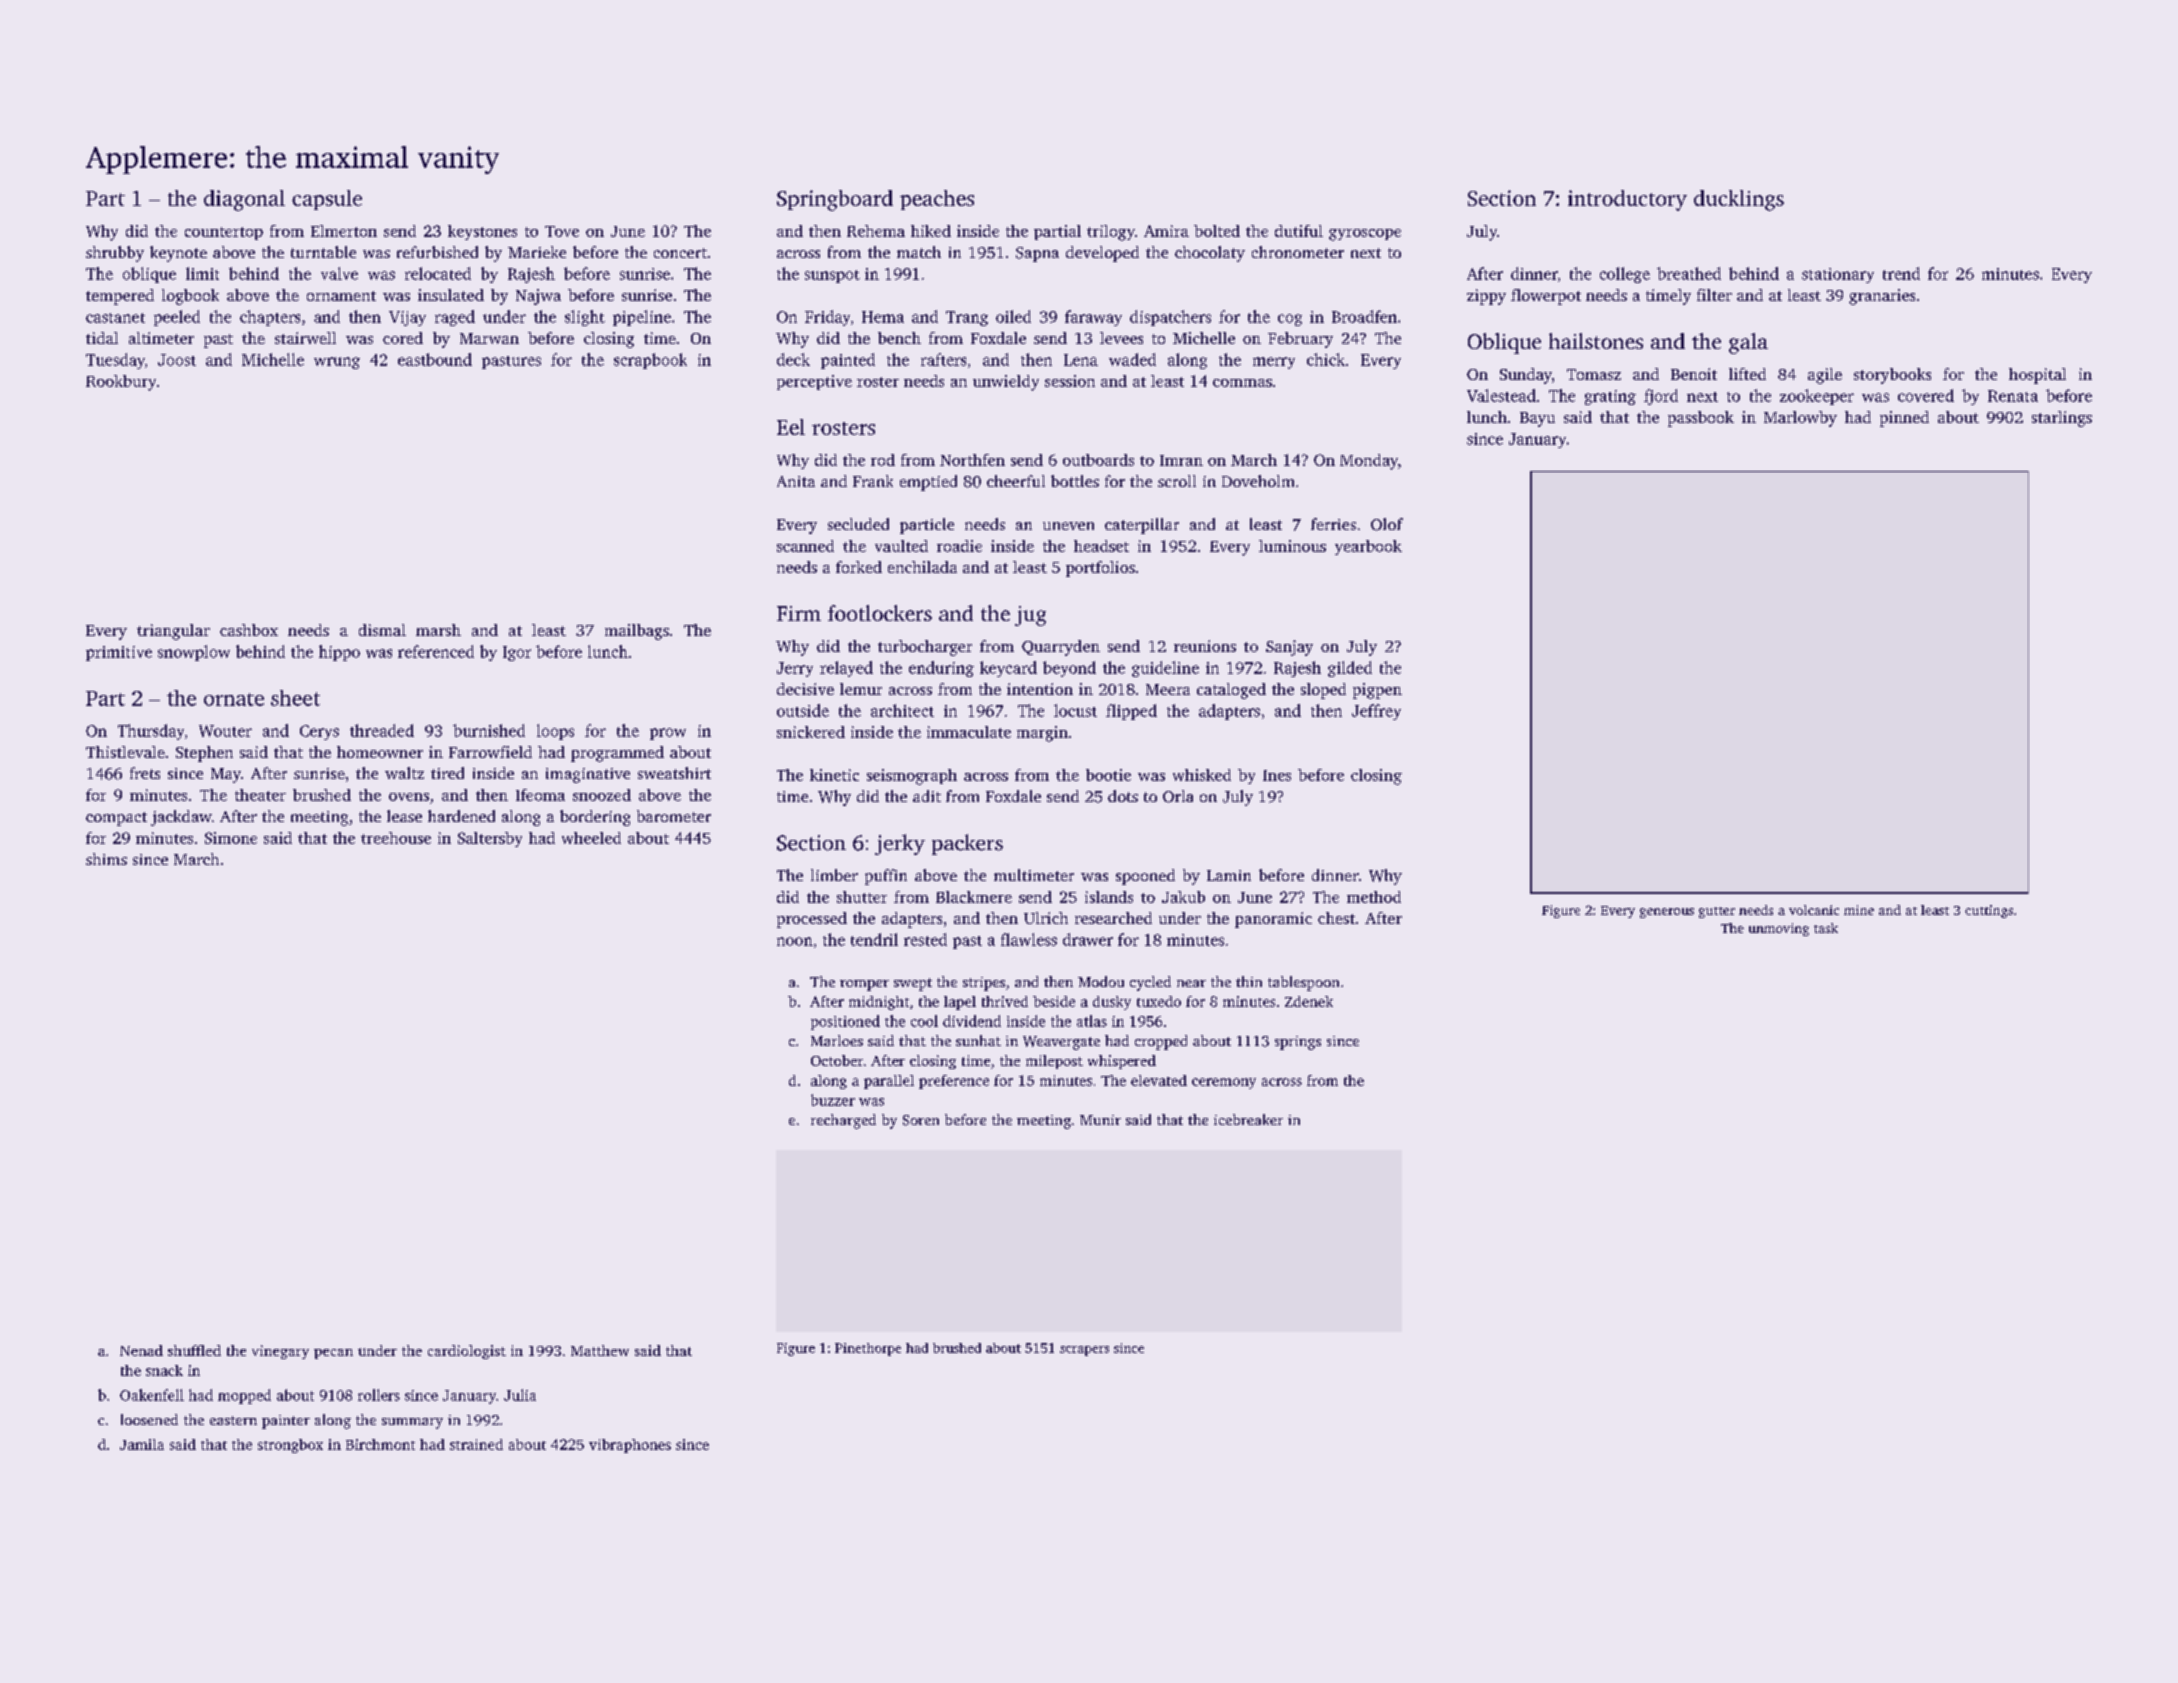 This page has width=2178, height=1683. Describe the element at coordinates (1904, 419) in the page. I see `pinned` at that location.
